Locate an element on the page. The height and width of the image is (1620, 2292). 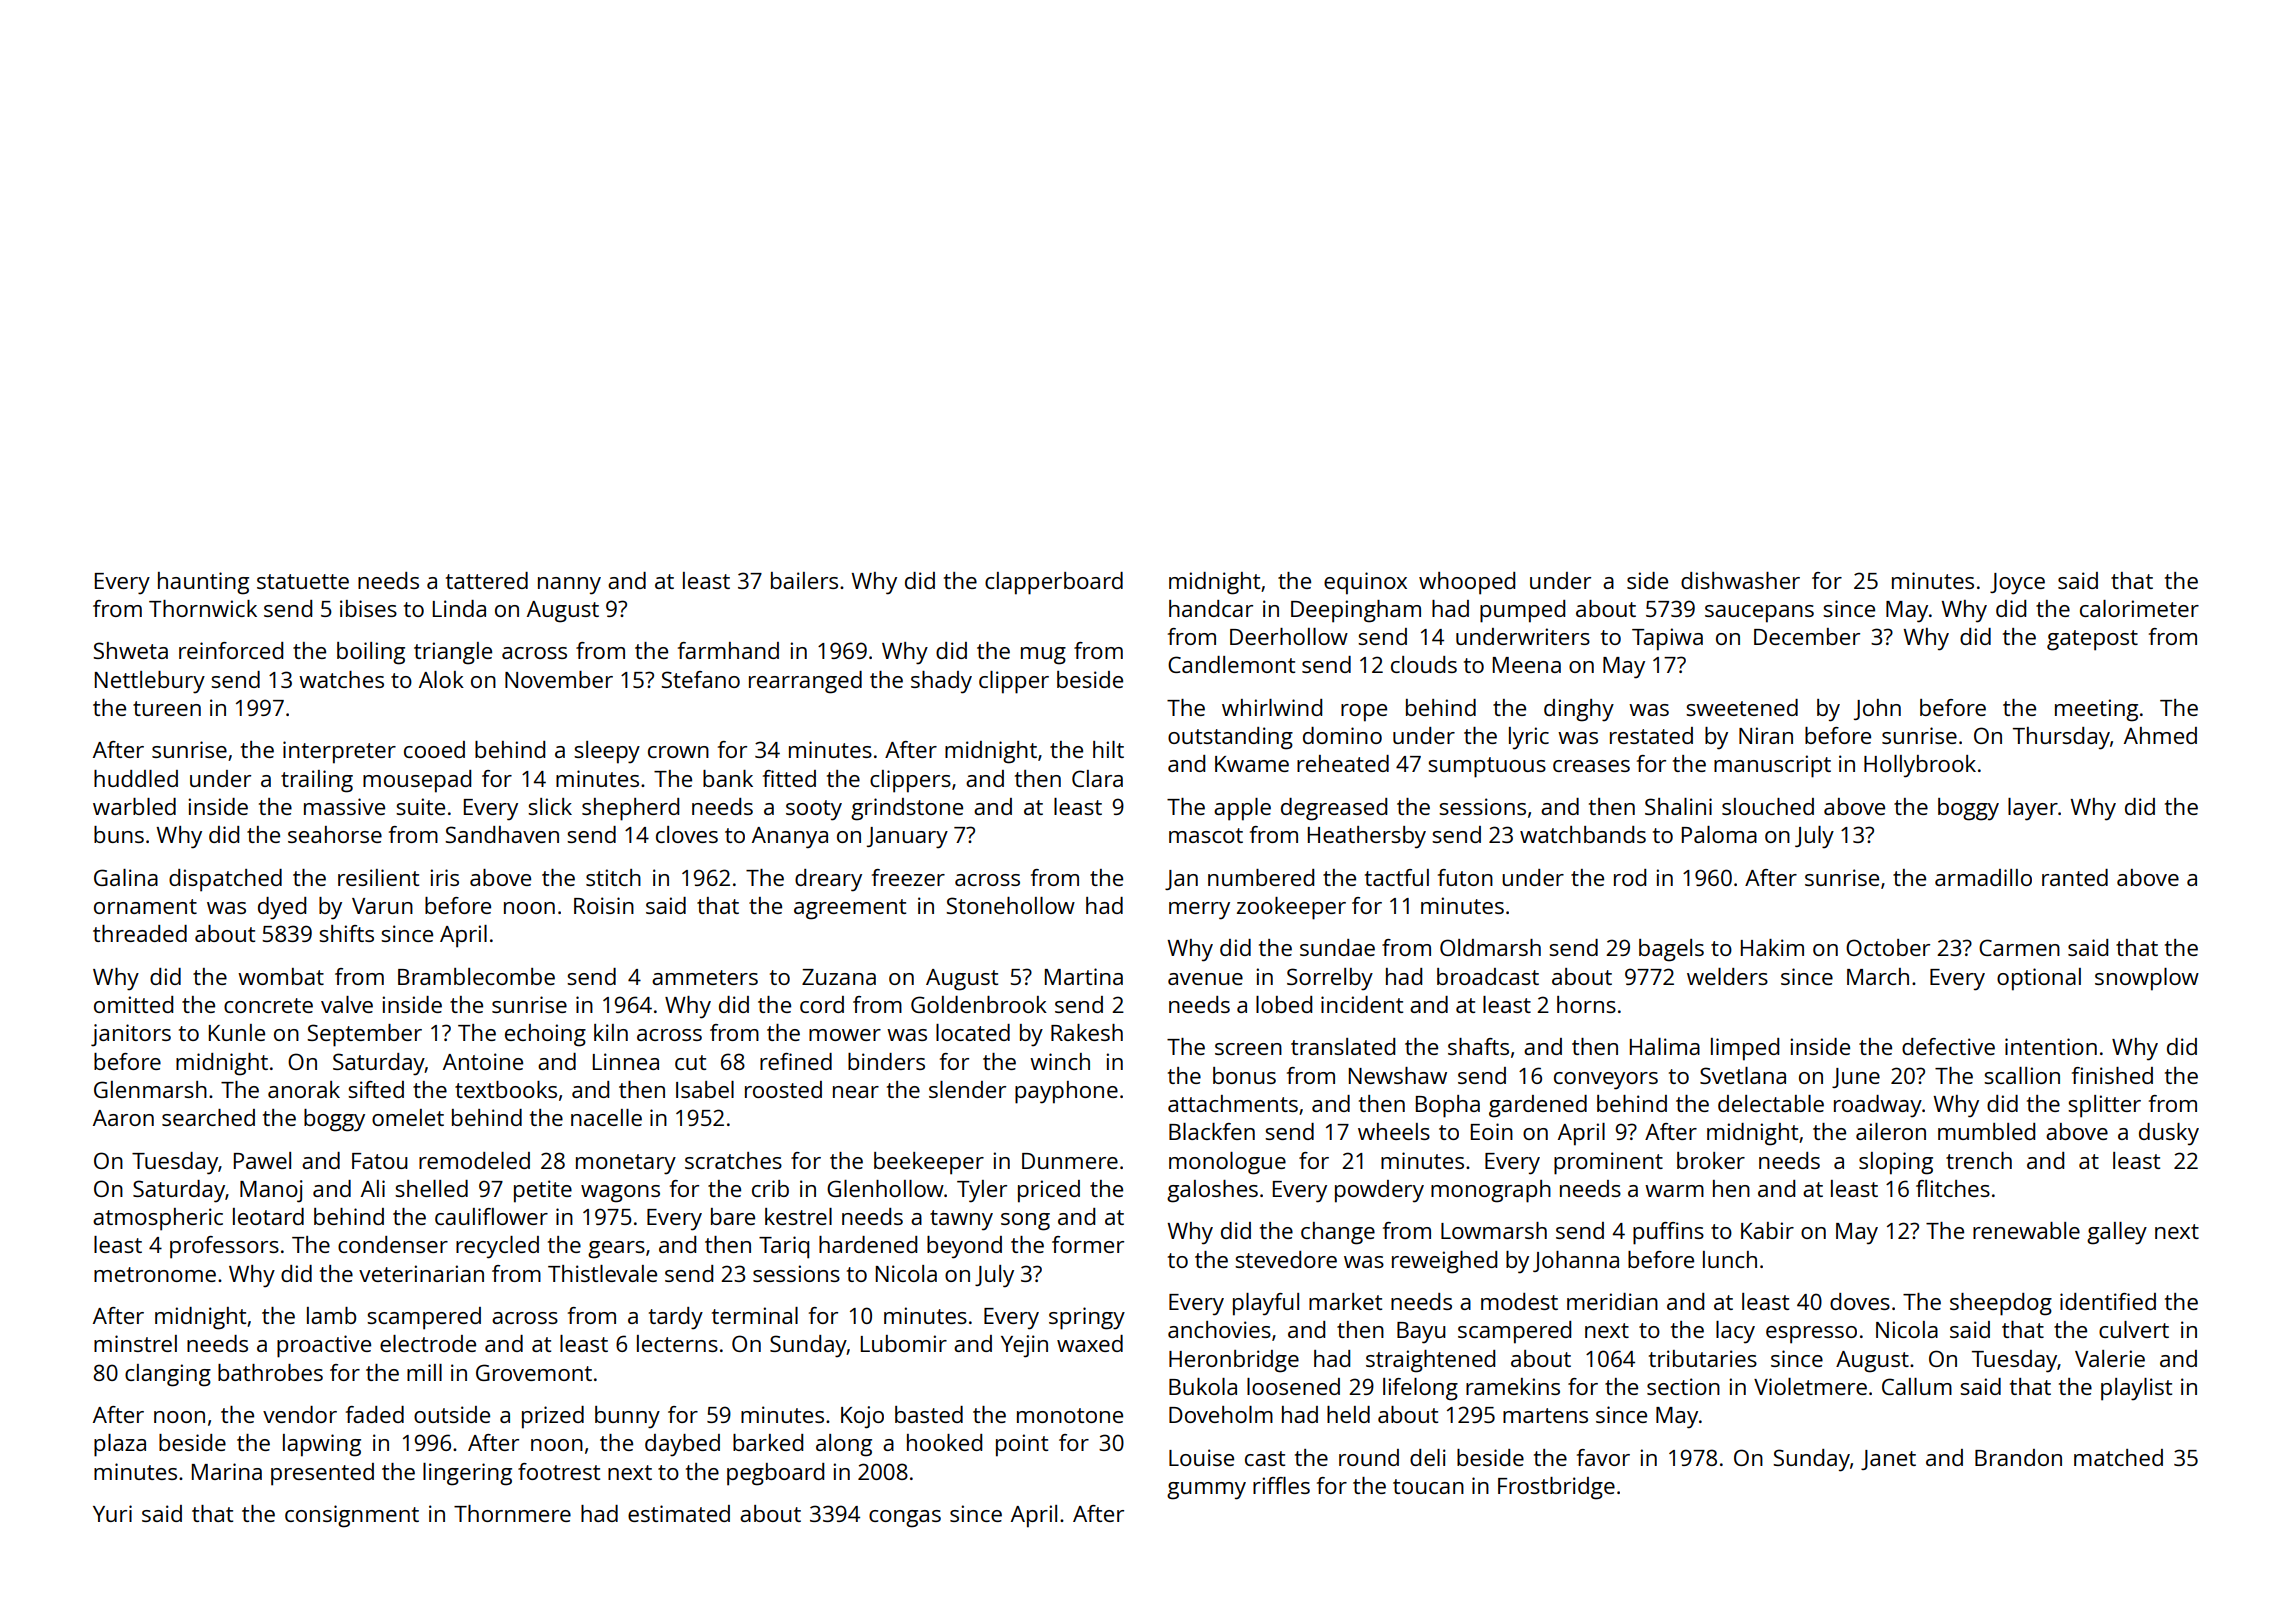
huddled is located at coordinates (136, 778).
